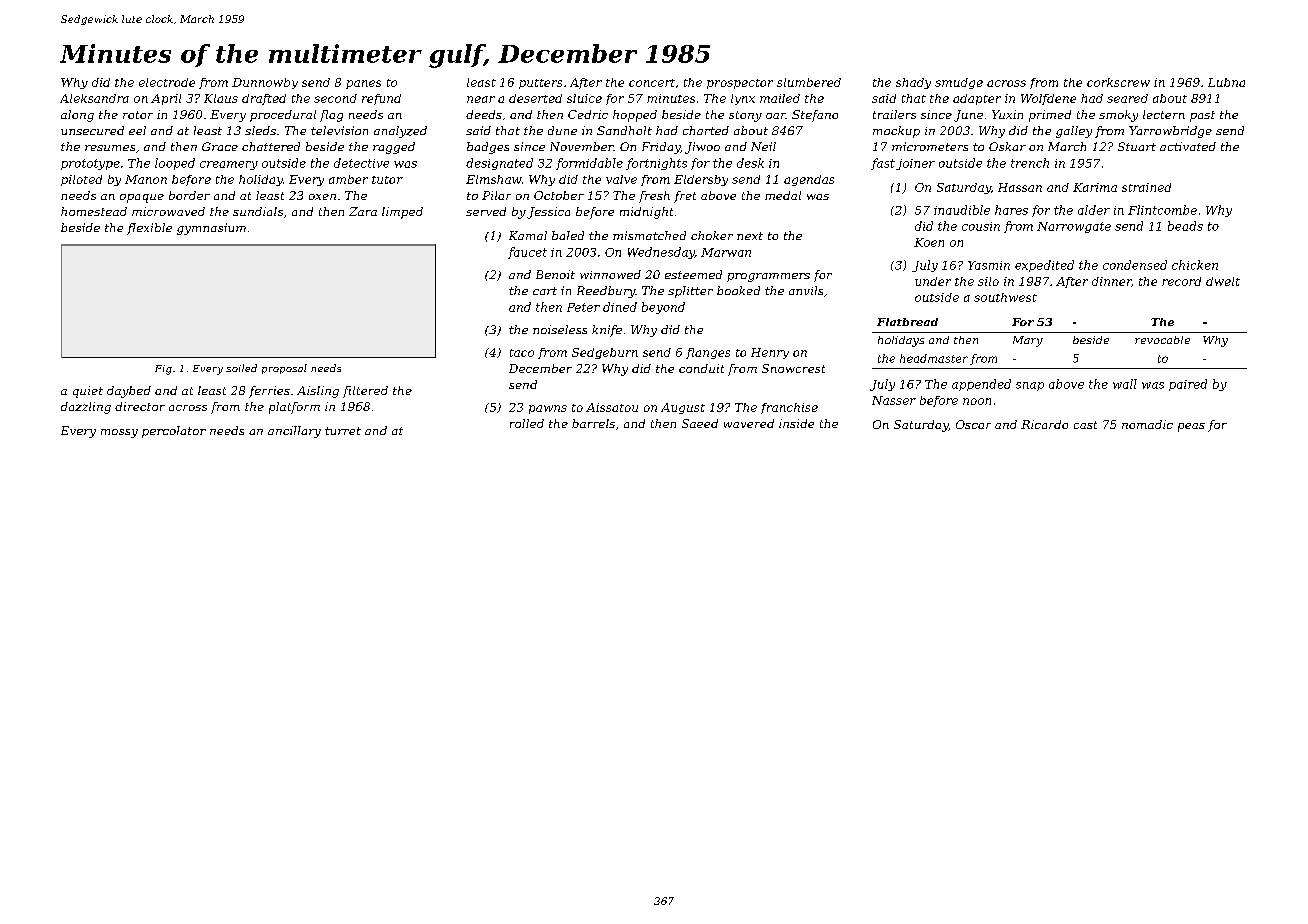 This screenshot has width=1308, height=924. What do you see at coordinates (661, 148) in the screenshot?
I see `Friday` at bounding box center [661, 148].
